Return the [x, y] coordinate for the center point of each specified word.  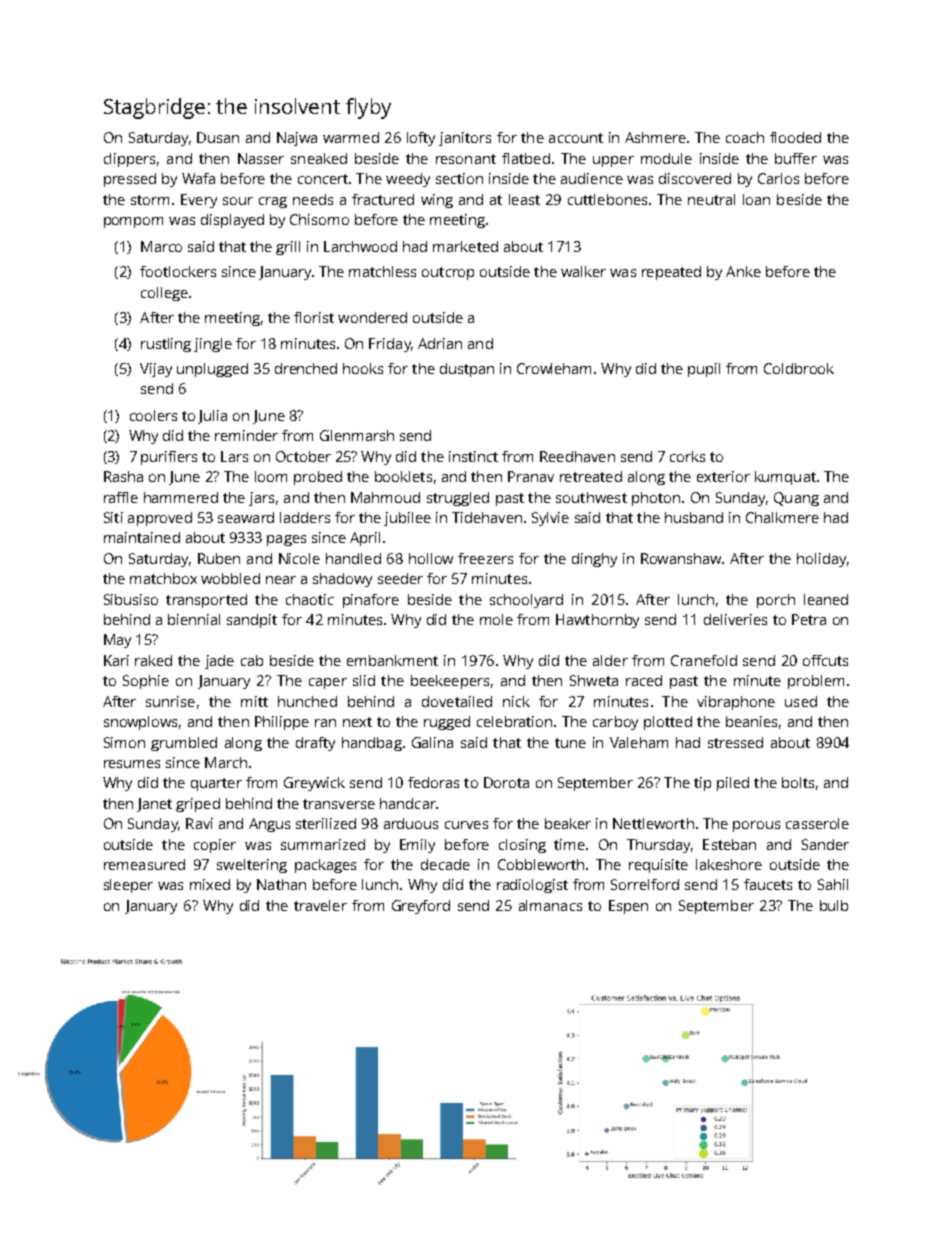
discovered [695, 178]
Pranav [531, 476]
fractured [383, 199]
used [801, 701]
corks [687, 456]
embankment [392, 660]
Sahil [833, 884]
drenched [306, 368]
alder [610, 660]
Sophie [146, 682]
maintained [142, 537]
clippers [129, 160]
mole [496, 619]
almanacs [550, 905]
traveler [320, 905]
